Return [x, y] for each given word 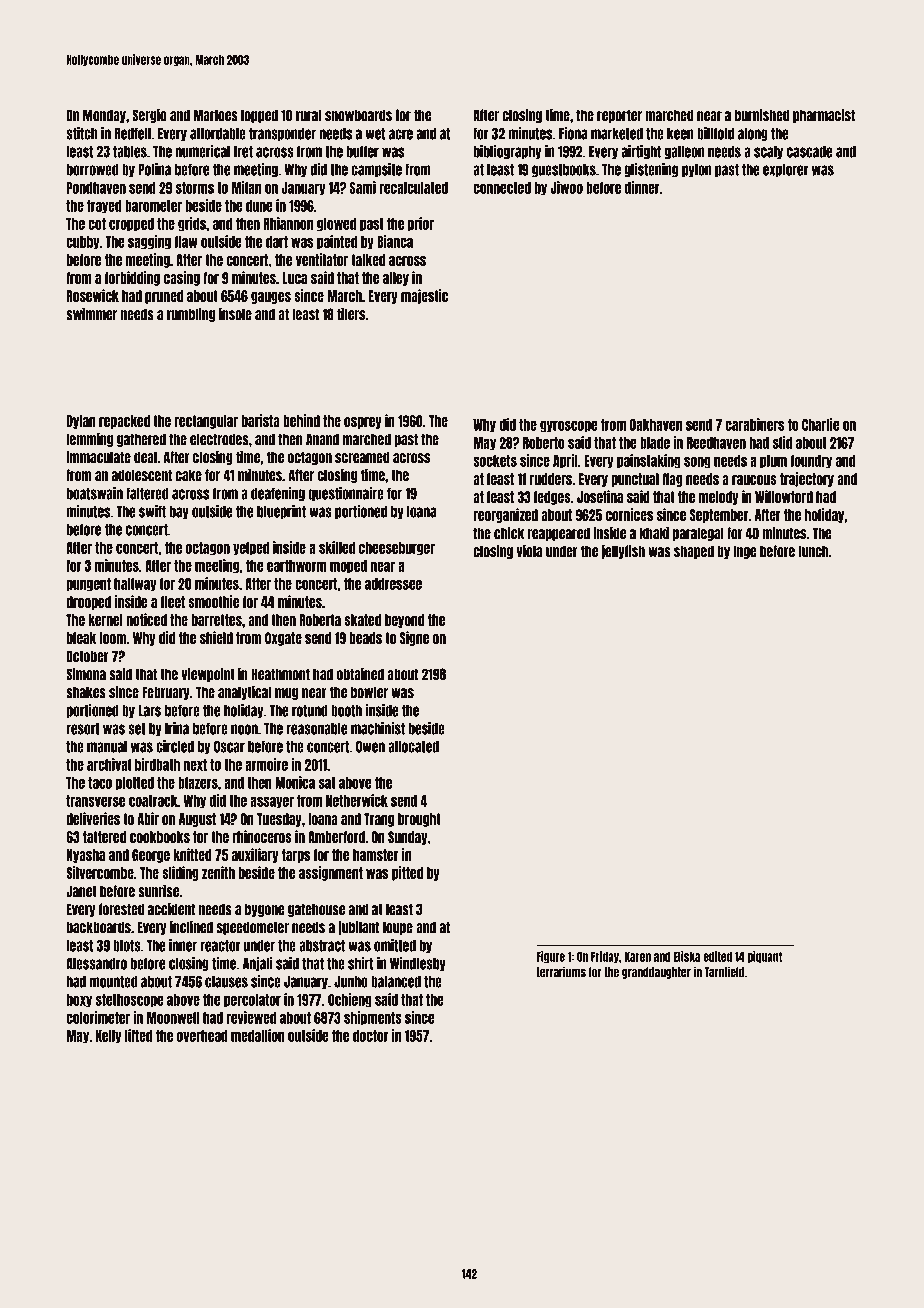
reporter [619, 116]
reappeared [558, 534]
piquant [764, 957]
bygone [264, 910]
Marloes [216, 115]
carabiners [754, 424]
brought [419, 820]
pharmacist [824, 115]
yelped [251, 549]
